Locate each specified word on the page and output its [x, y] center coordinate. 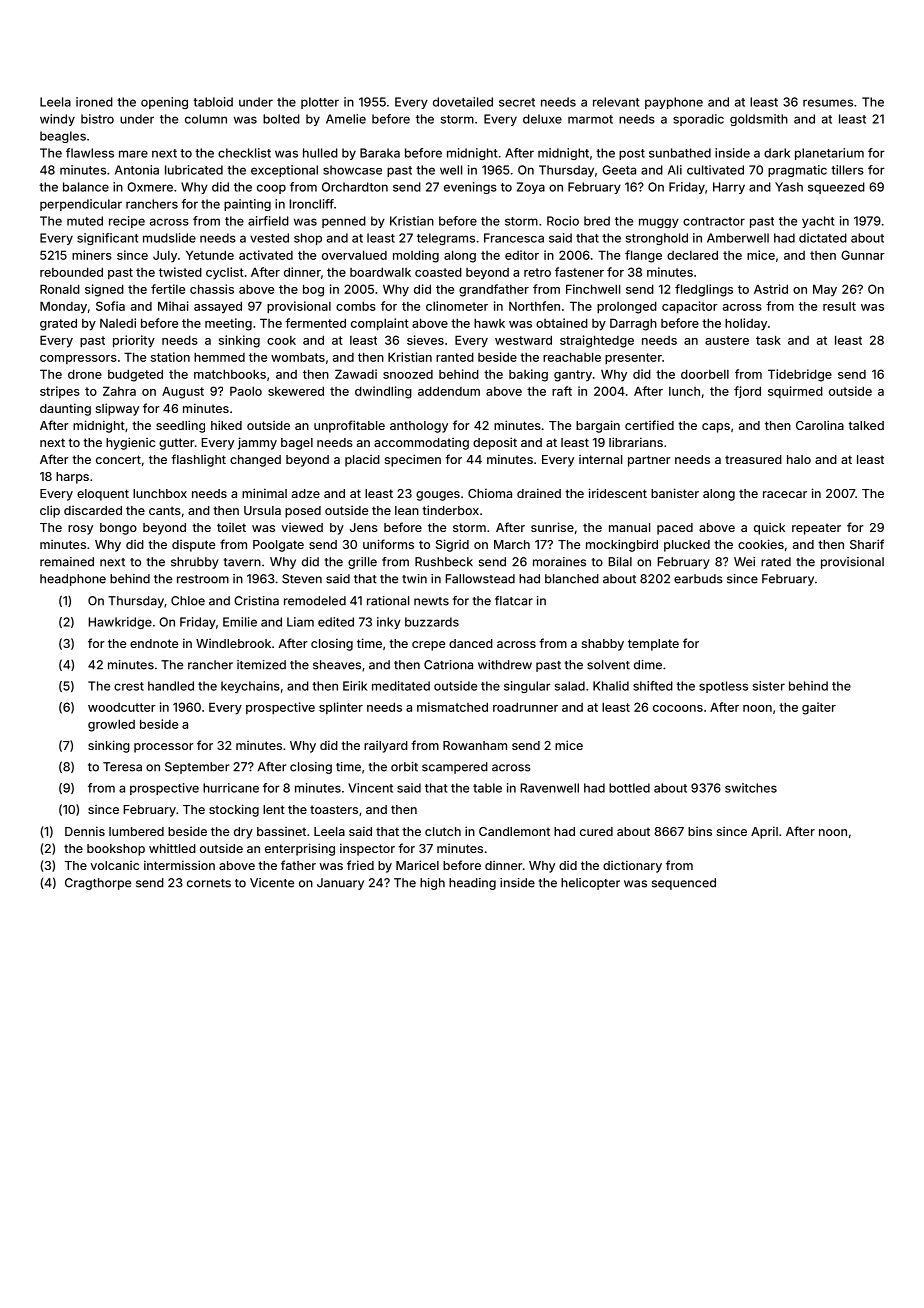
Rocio [563, 221]
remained [67, 562]
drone [85, 374]
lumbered [136, 831]
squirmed [795, 392]
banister [675, 493]
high [432, 884]
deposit [495, 443]
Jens [364, 527]
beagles [63, 137]
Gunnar [863, 255]
